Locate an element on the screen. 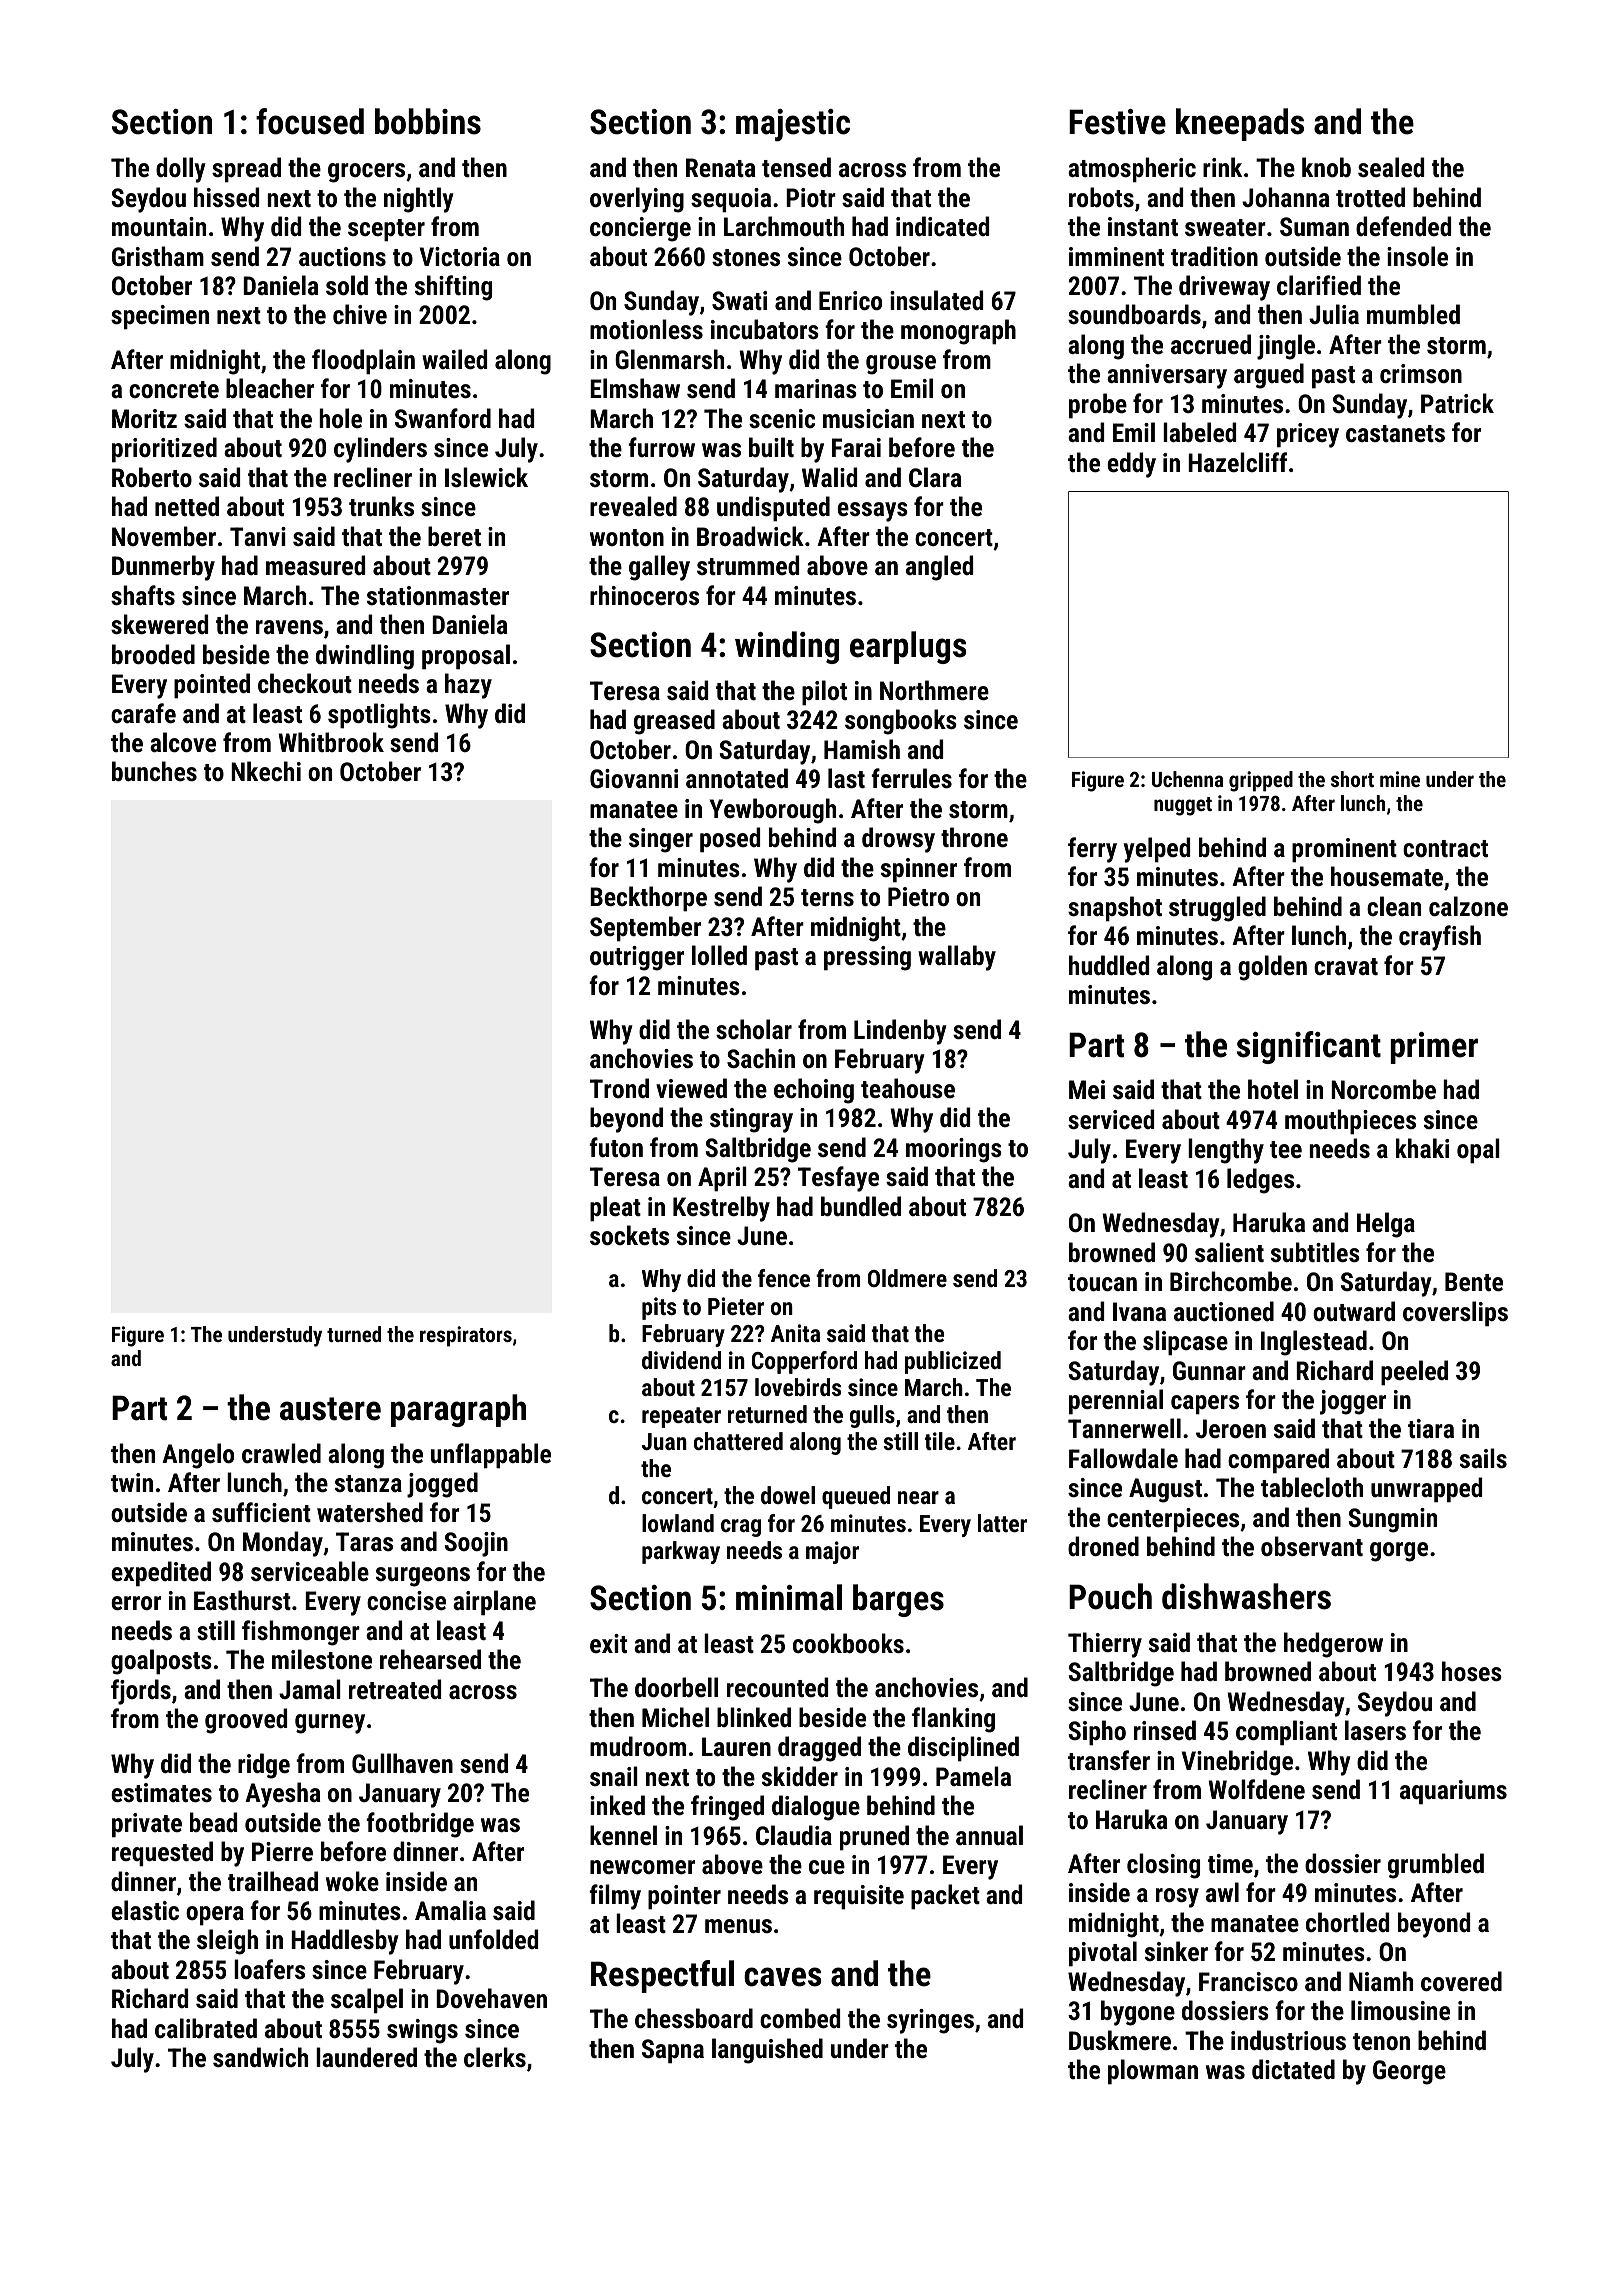 This screenshot has width=1620, height=2292. Festive is located at coordinates (1117, 122).
